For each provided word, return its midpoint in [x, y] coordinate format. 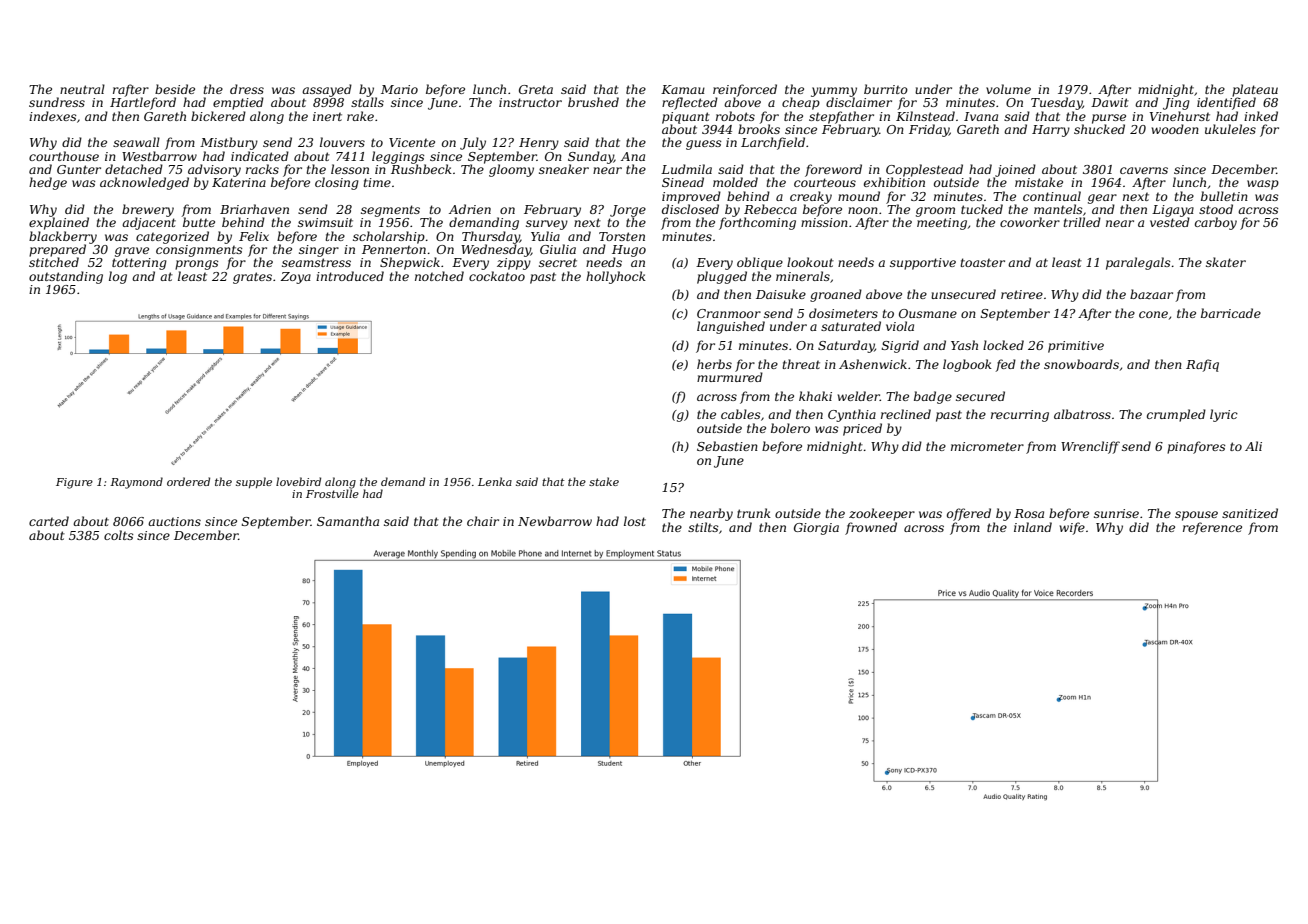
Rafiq [1202, 365]
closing [337, 183]
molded [735, 182]
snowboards [1081, 364]
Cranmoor [729, 313]
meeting [942, 224]
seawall [136, 142]
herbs [714, 364]
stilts [703, 527]
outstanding [66, 277]
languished [731, 327]
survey [547, 225]
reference [1212, 528]
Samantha [348, 521]
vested [1170, 222]
